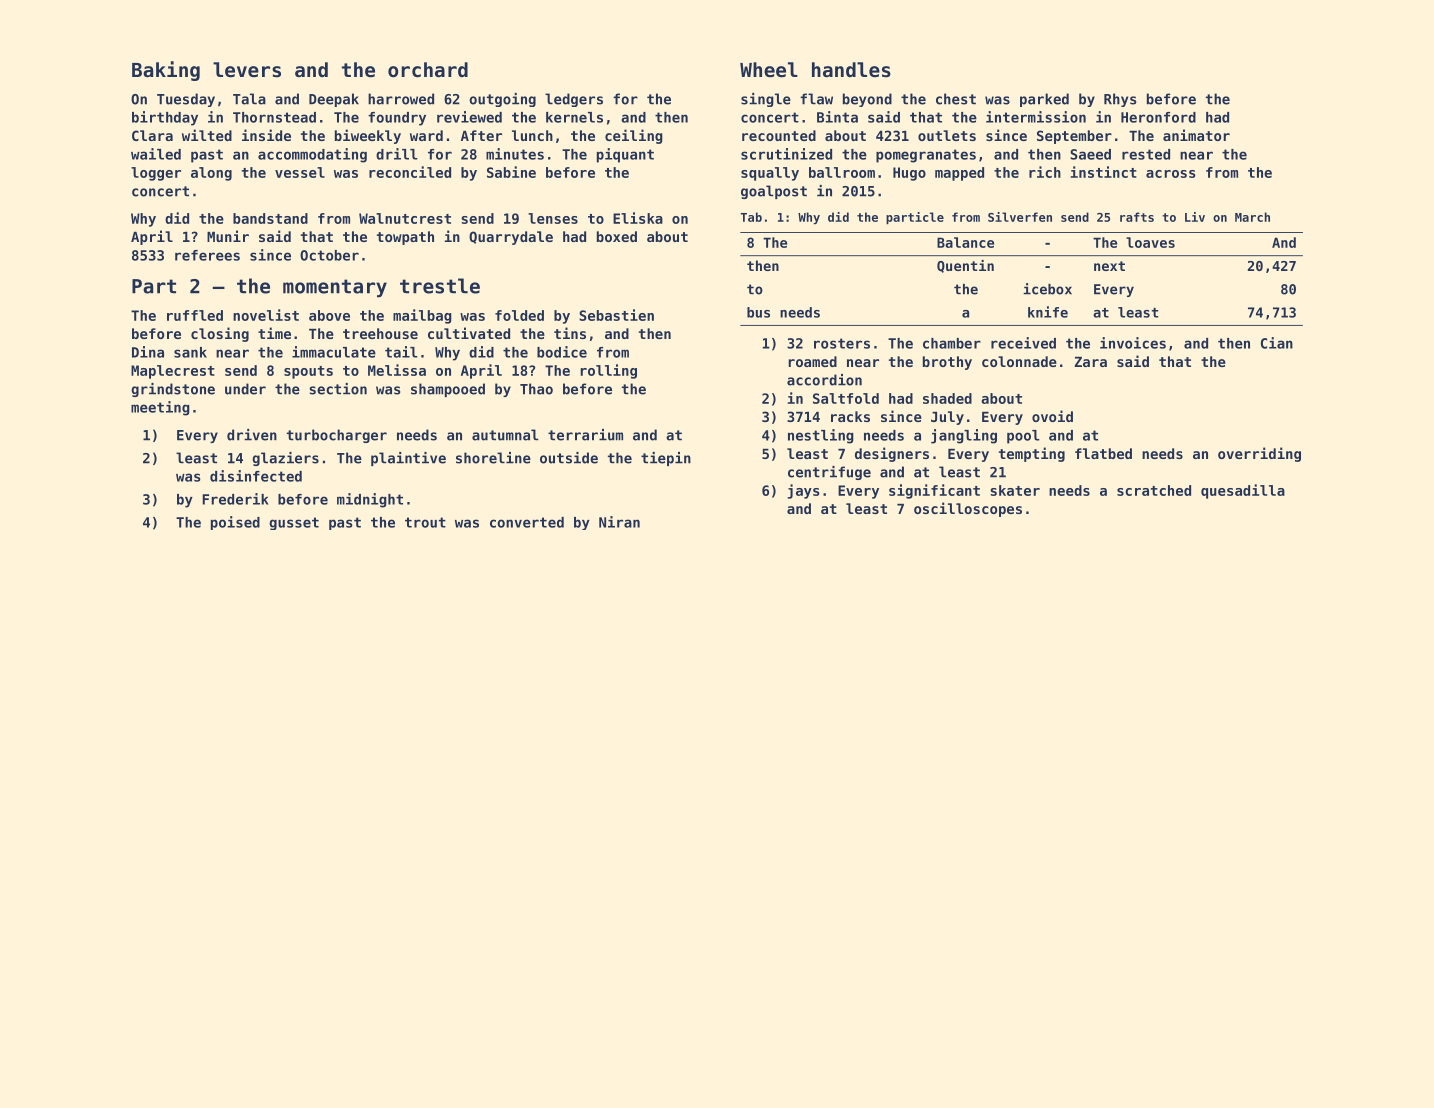 This screenshot has height=1108, width=1434. Describe the element at coordinates (619, 522) in the screenshot. I see `Niran` at that location.
